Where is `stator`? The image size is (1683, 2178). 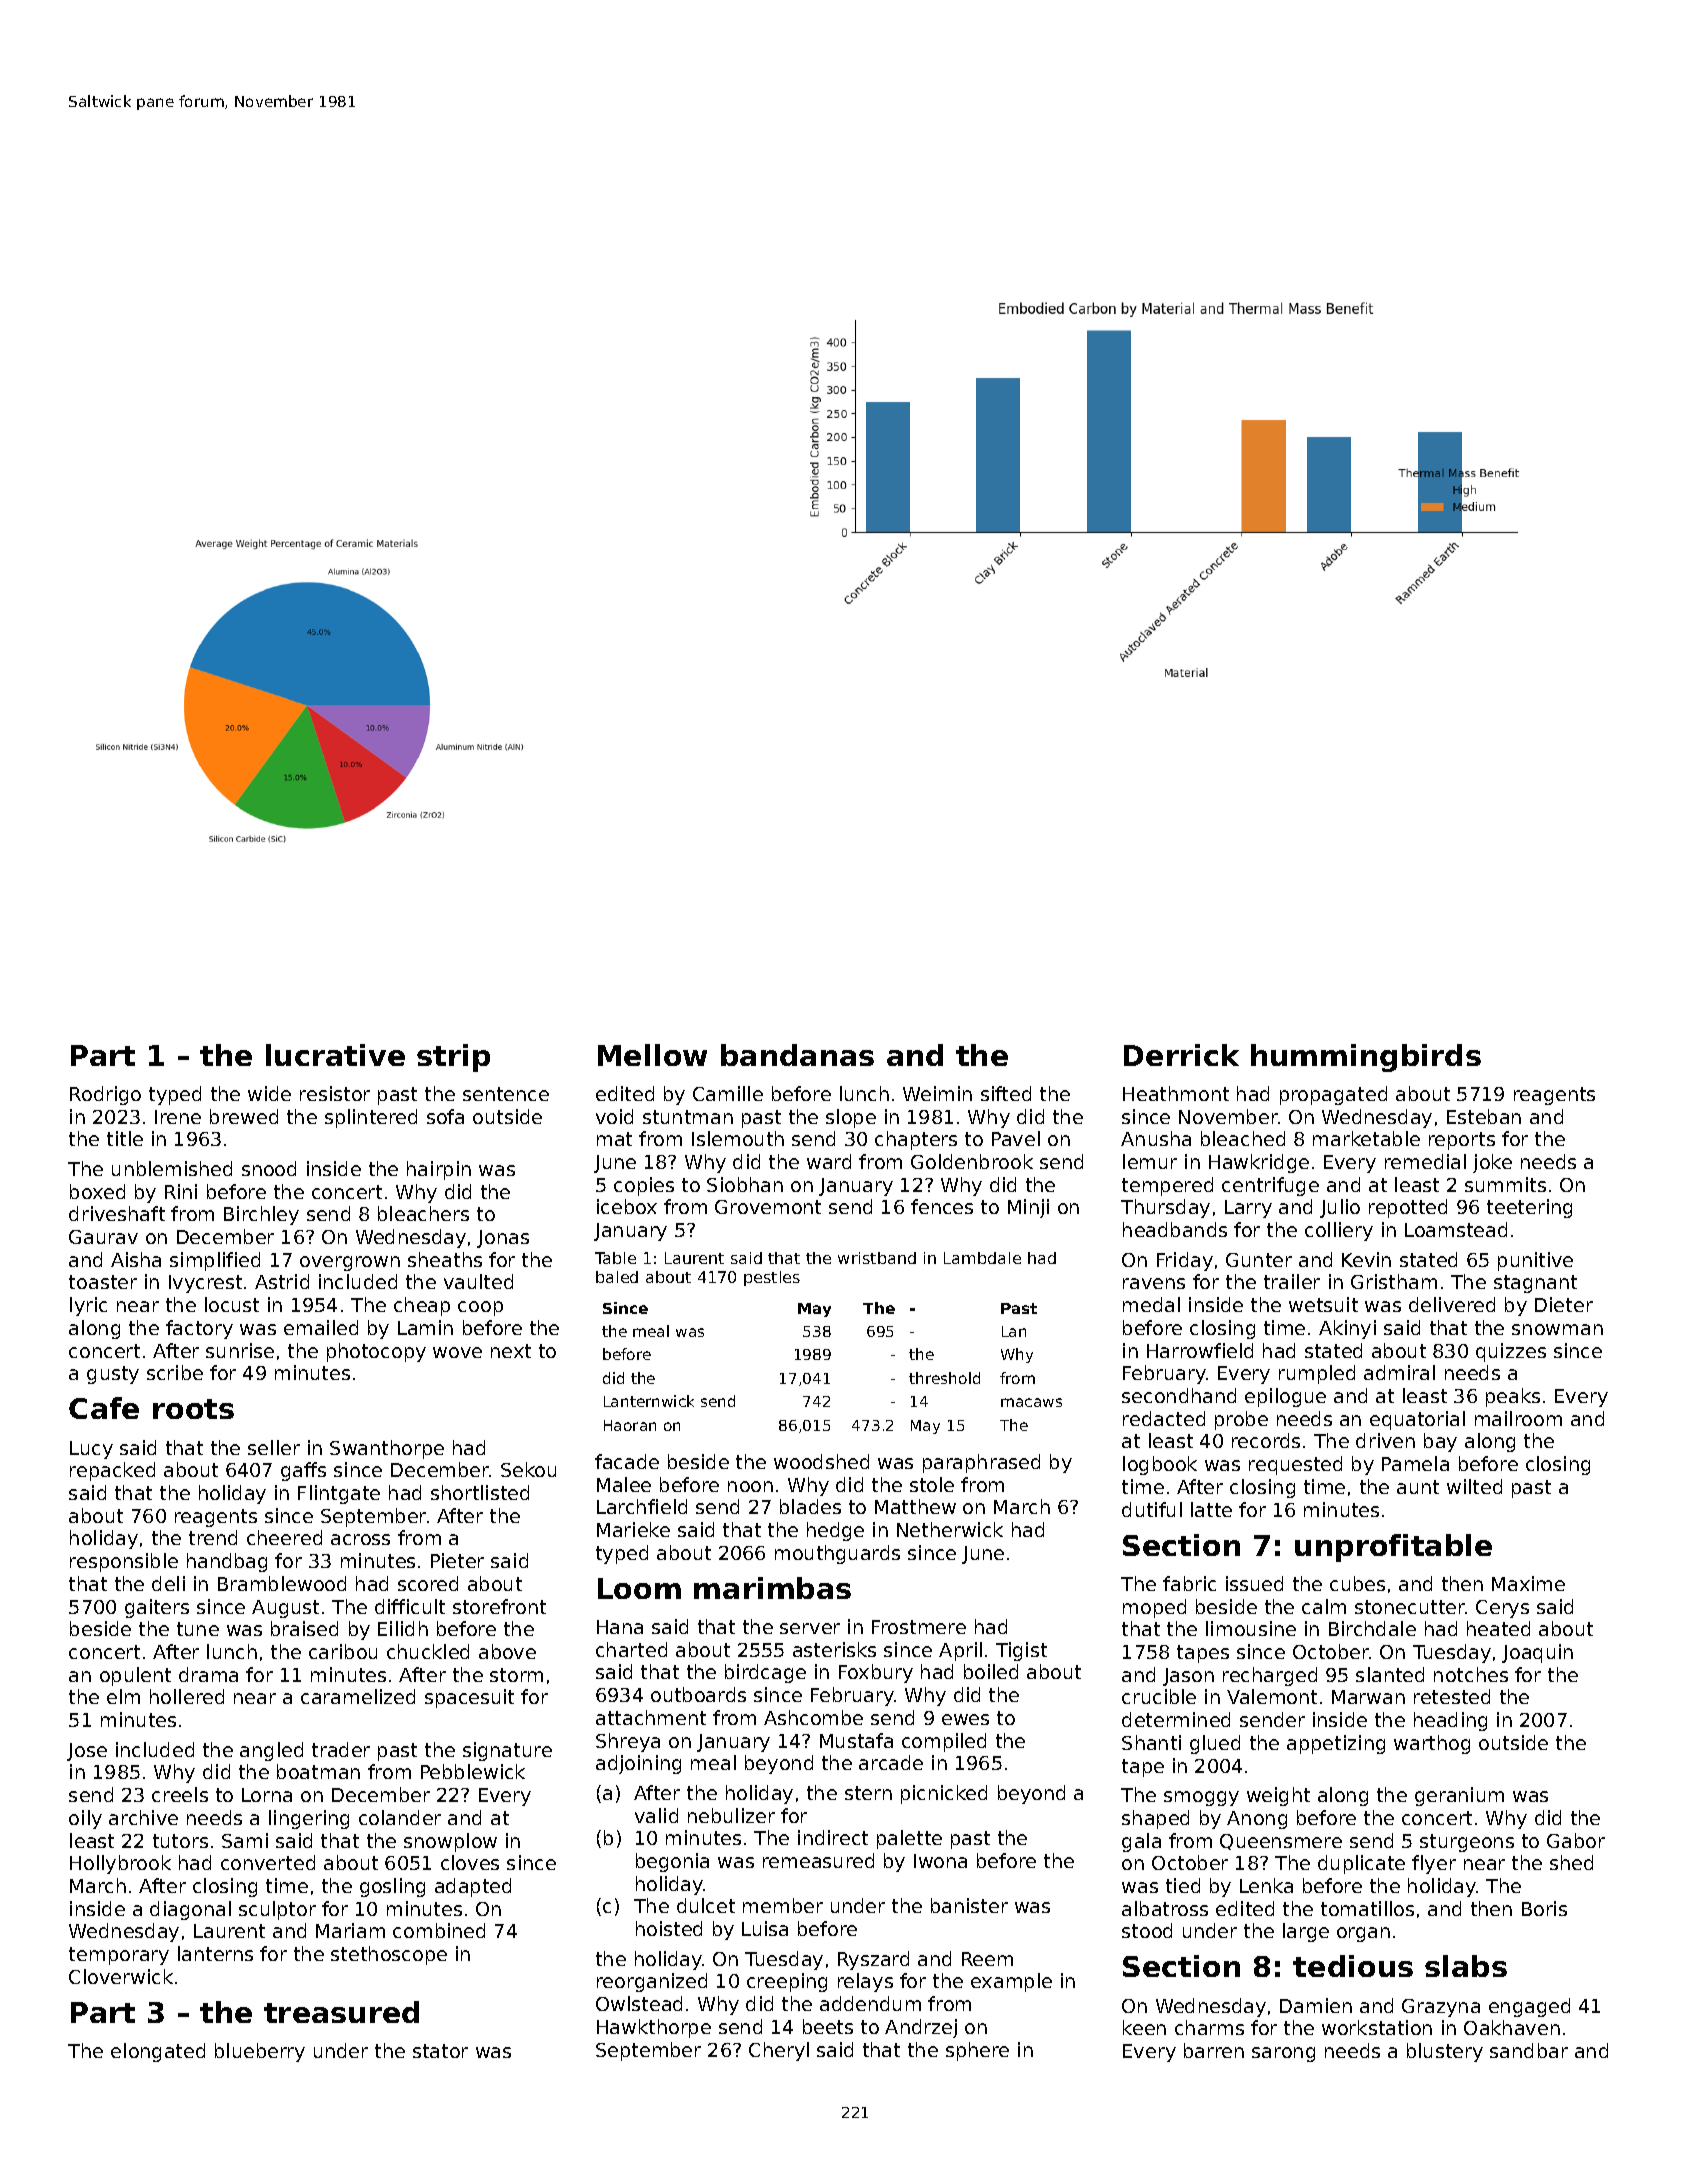
stator is located at coordinates (440, 2051).
